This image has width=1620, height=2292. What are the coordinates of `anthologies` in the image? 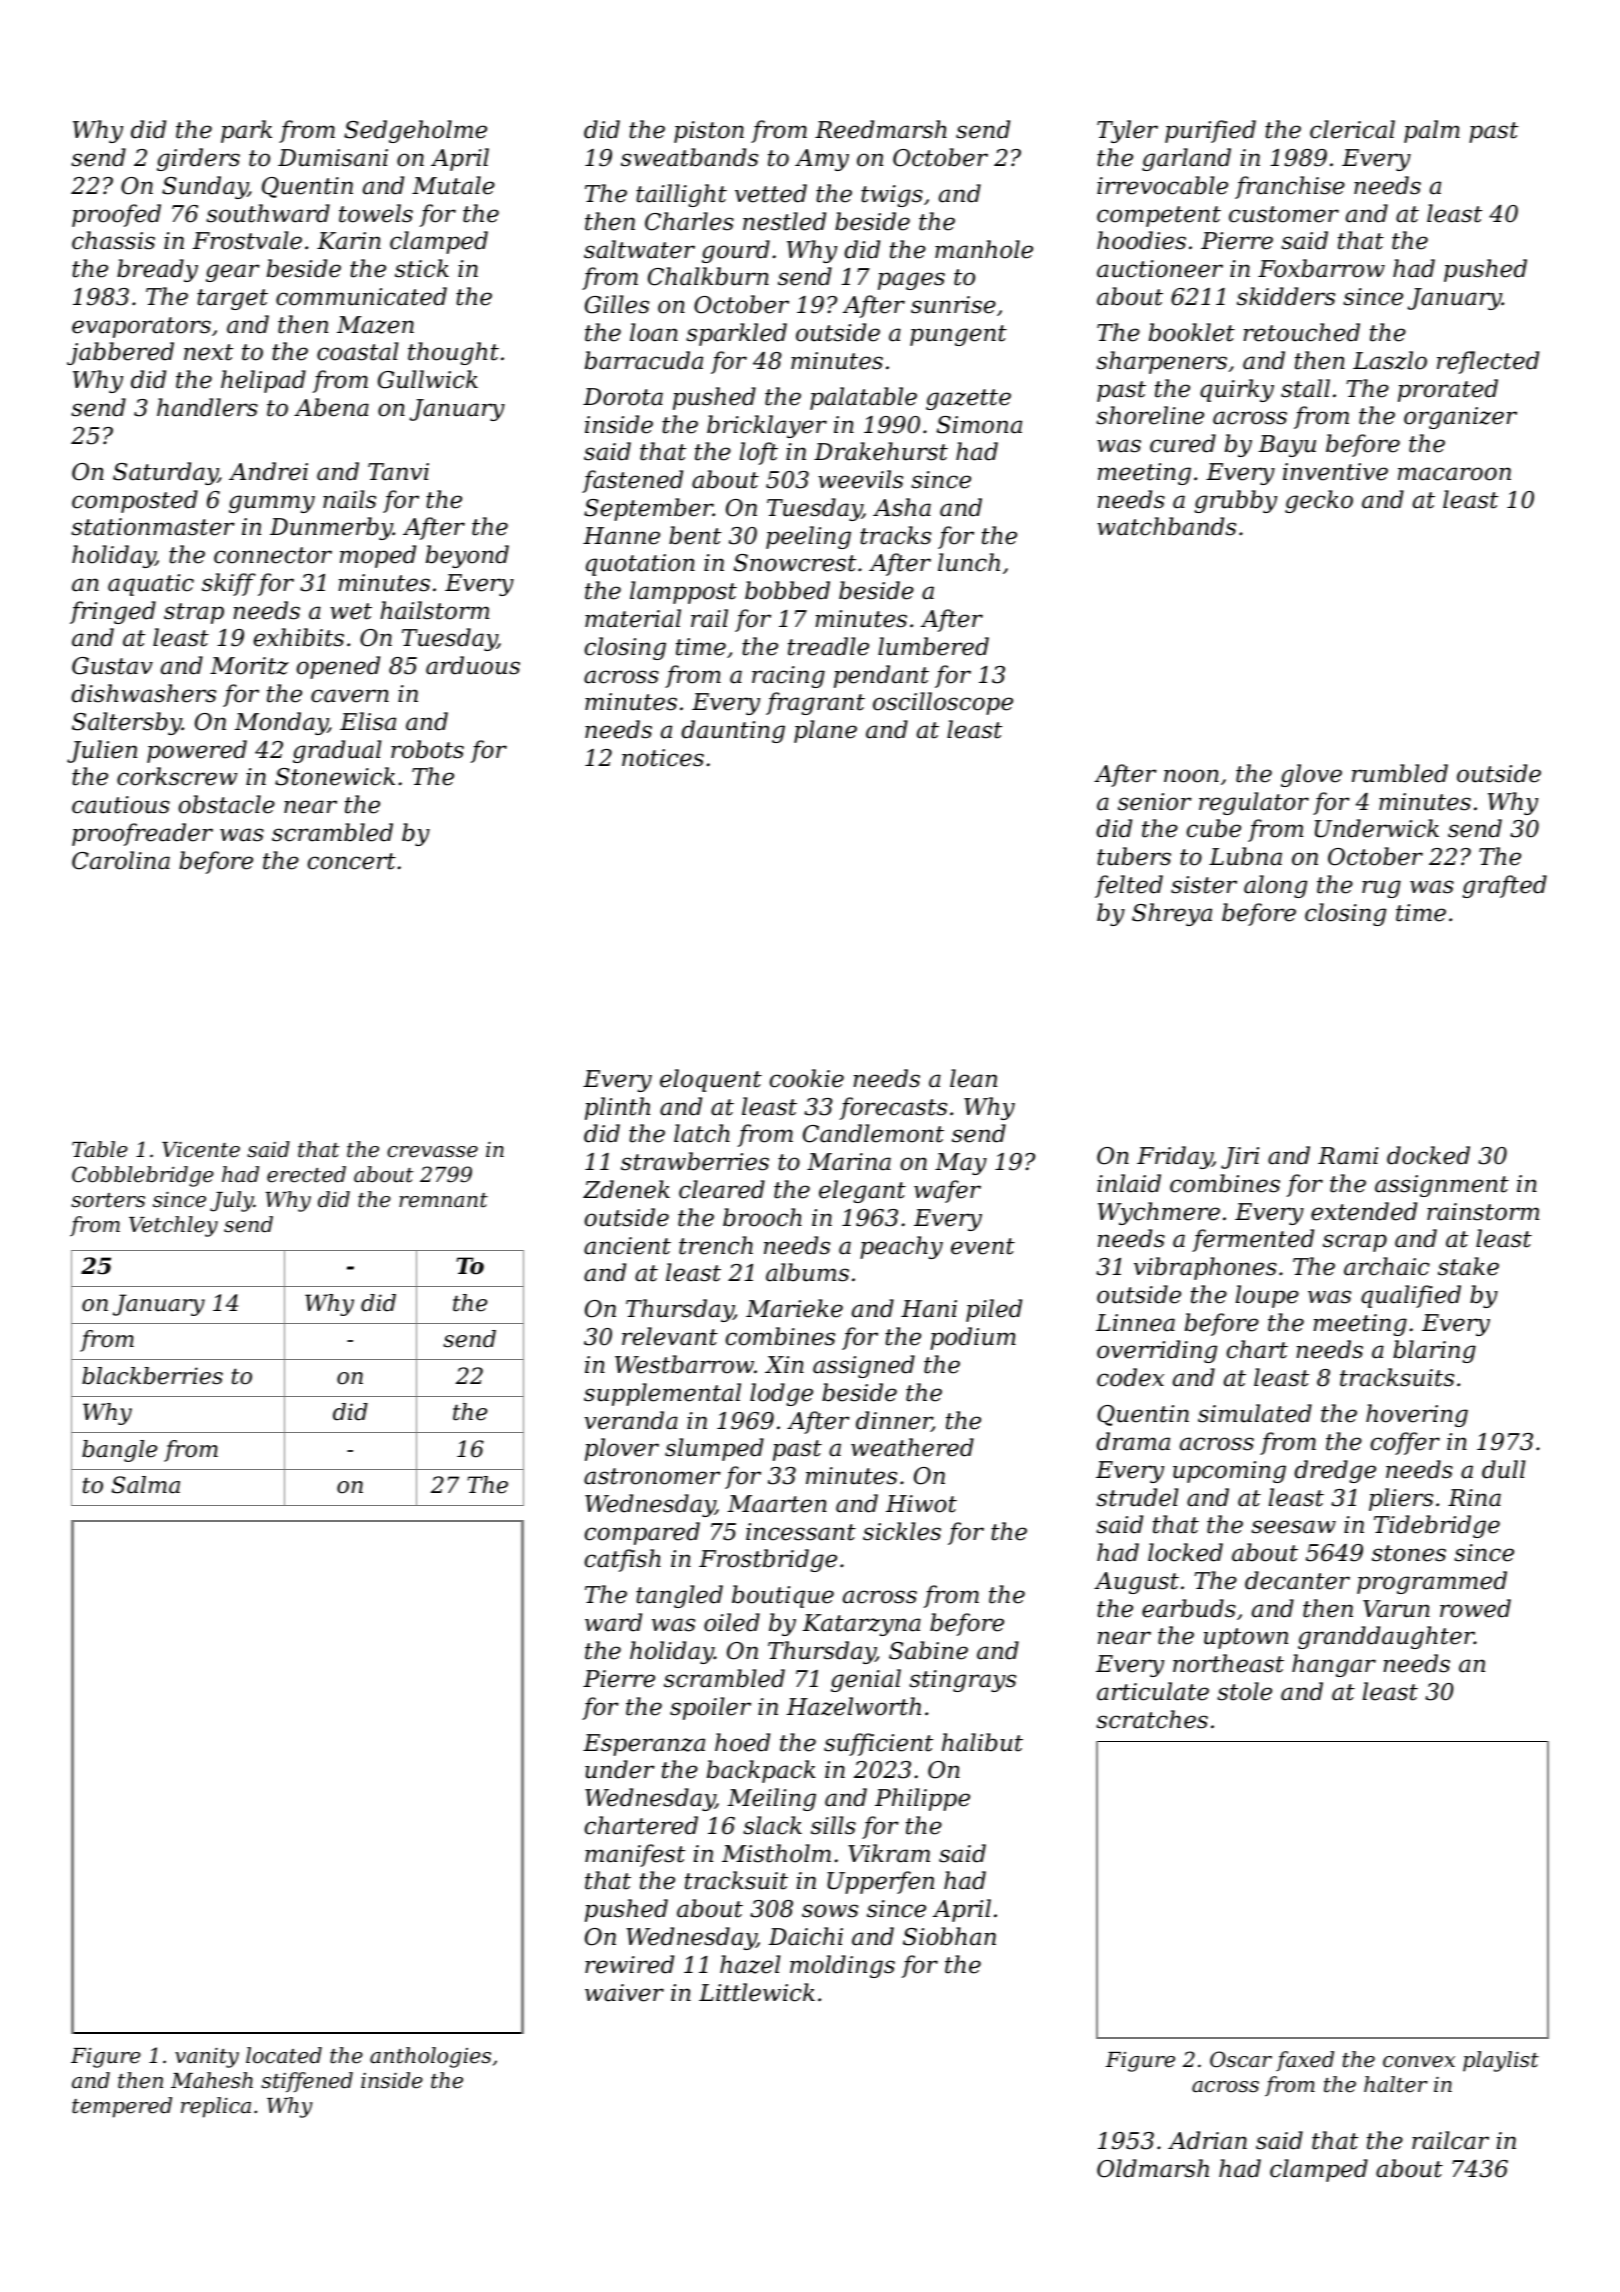 It's located at (430, 2057).
